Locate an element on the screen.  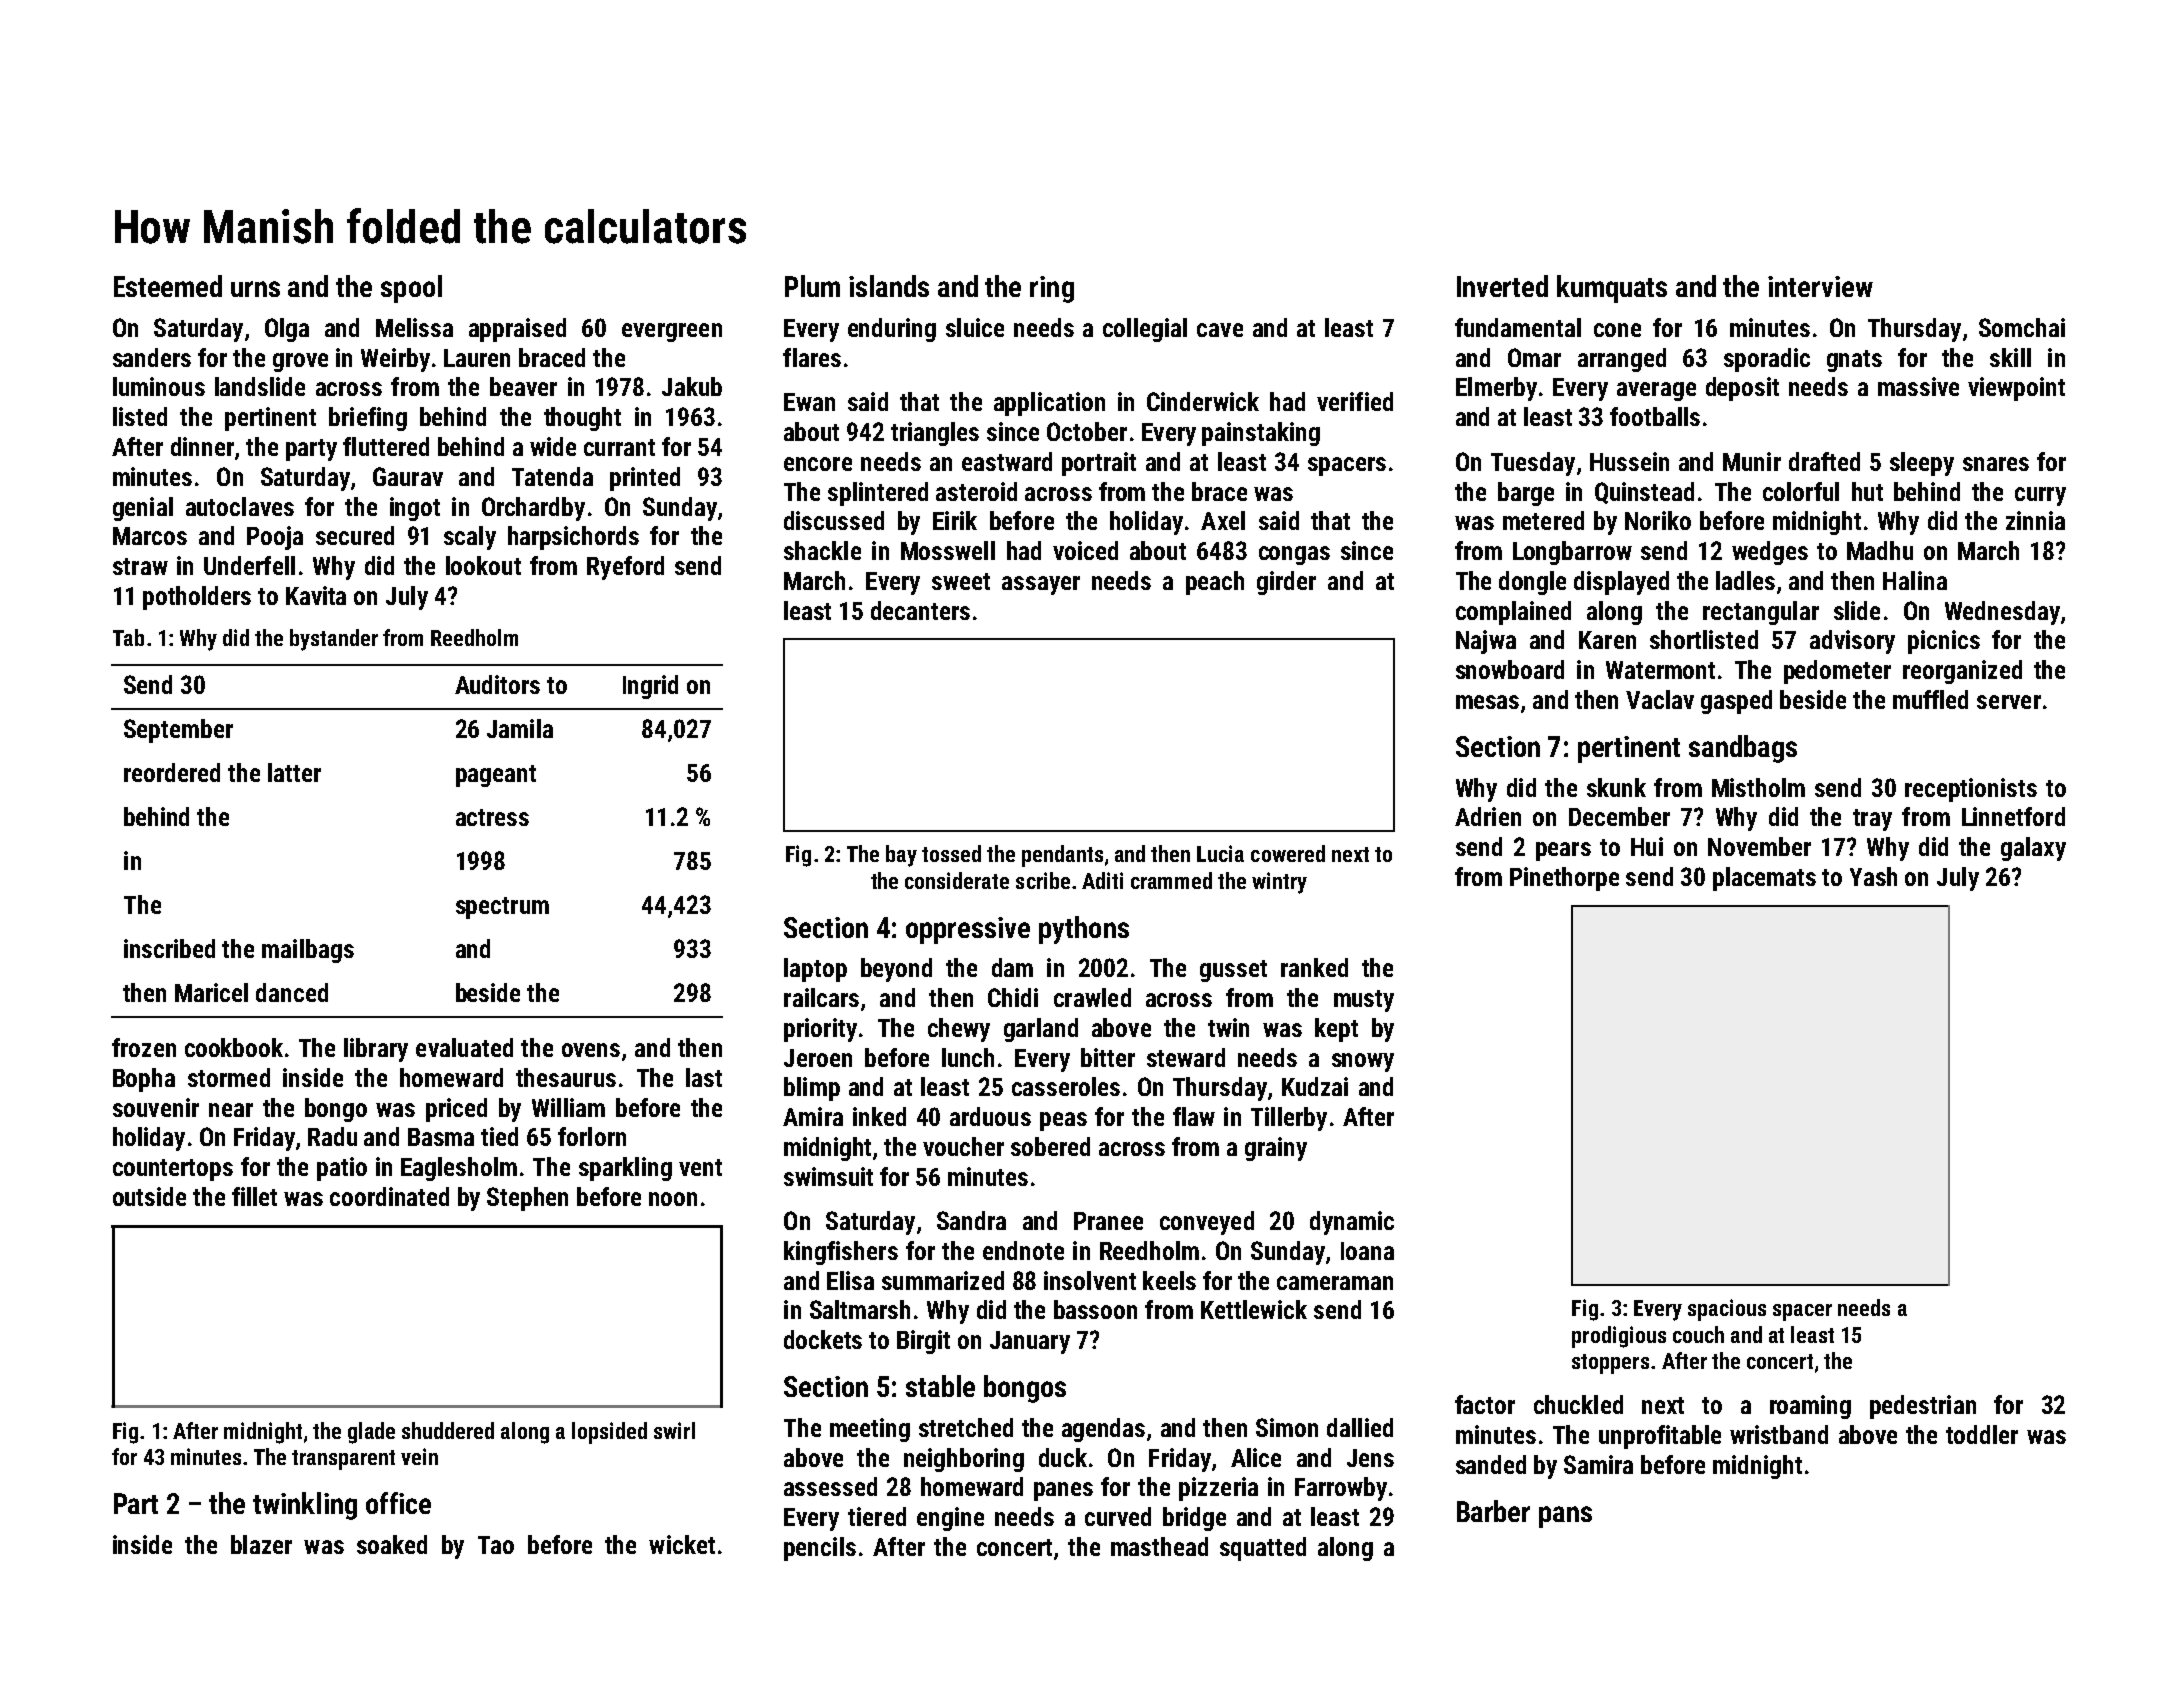
snowy is located at coordinates (1363, 1062).
